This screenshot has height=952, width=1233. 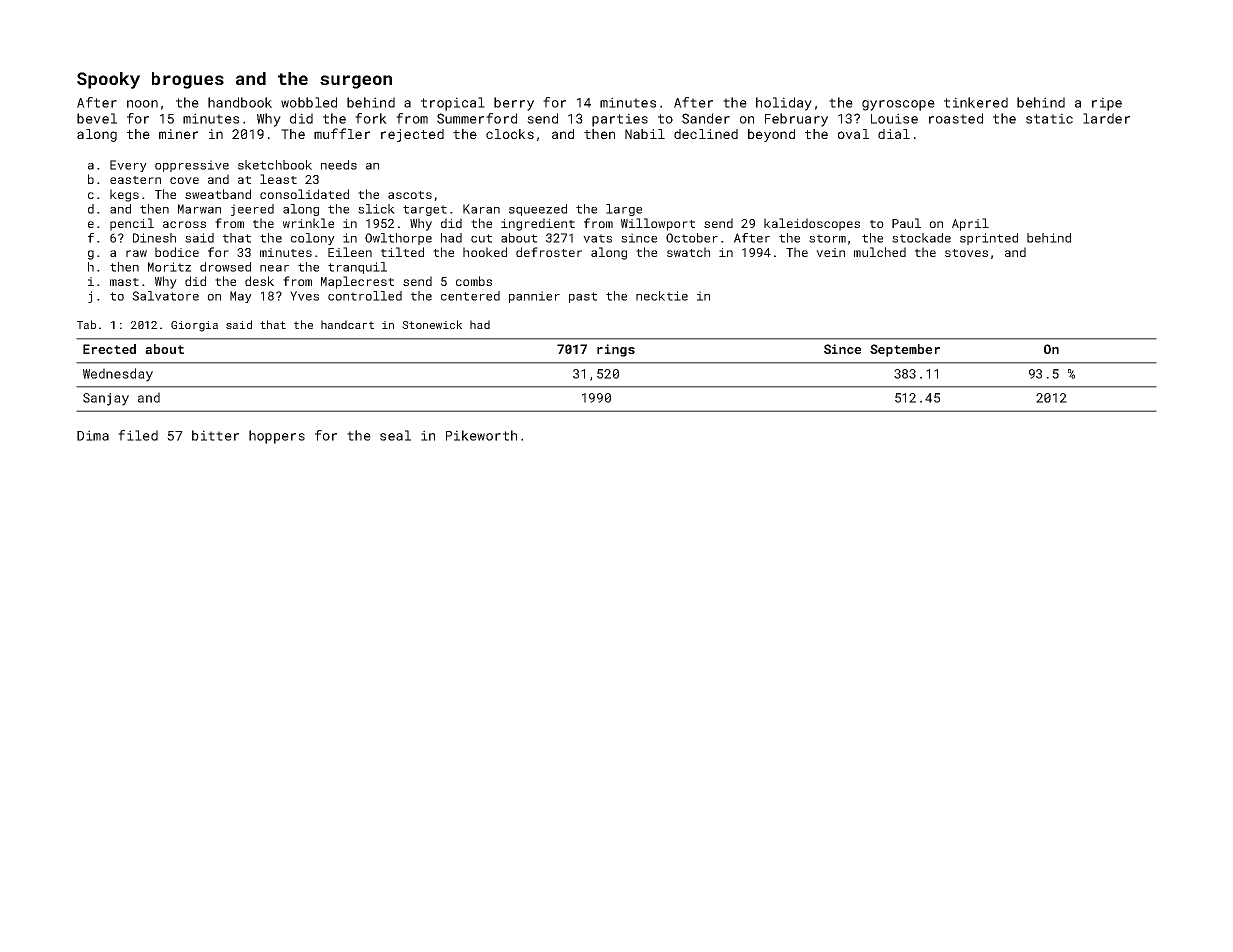 I want to click on rings, so click(x=616, y=350).
